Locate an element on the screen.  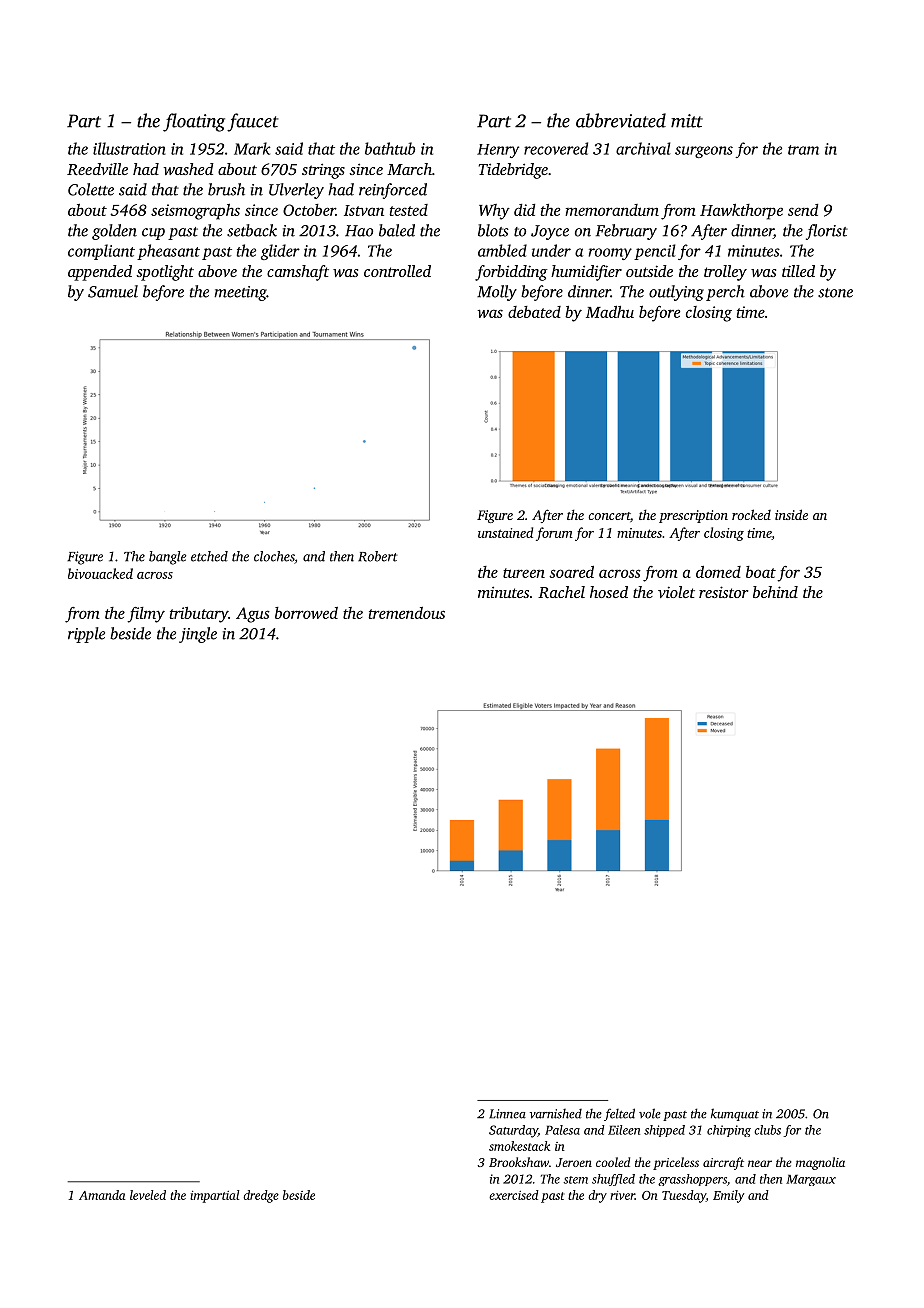
abbreviated is located at coordinates (621, 120).
